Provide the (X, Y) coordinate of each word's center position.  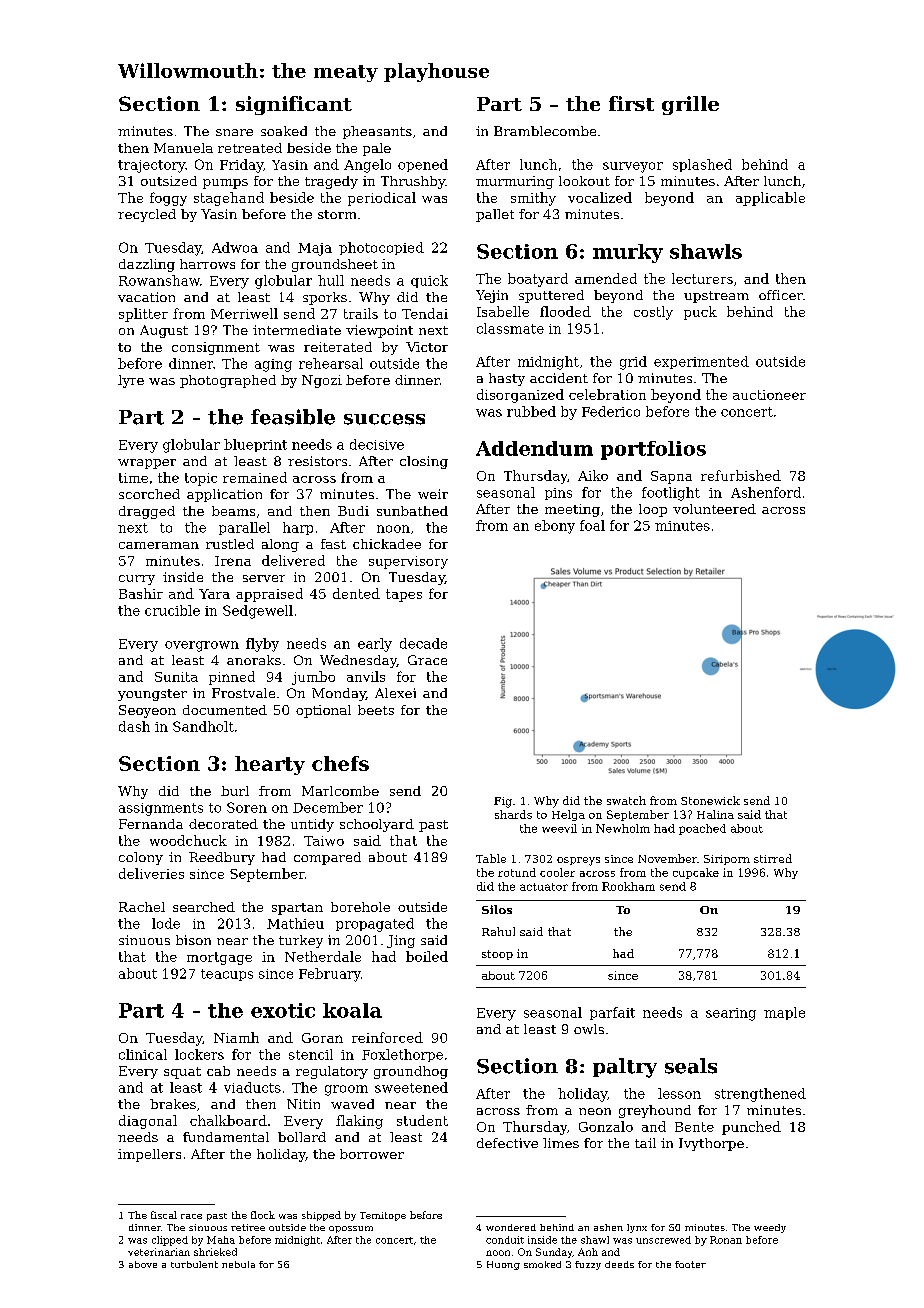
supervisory (408, 562)
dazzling (147, 265)
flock (263, 1215)
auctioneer (769, 395)
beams (233, 511)
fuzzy (588, 1265)
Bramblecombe (545, 131)
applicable (770, 199)
